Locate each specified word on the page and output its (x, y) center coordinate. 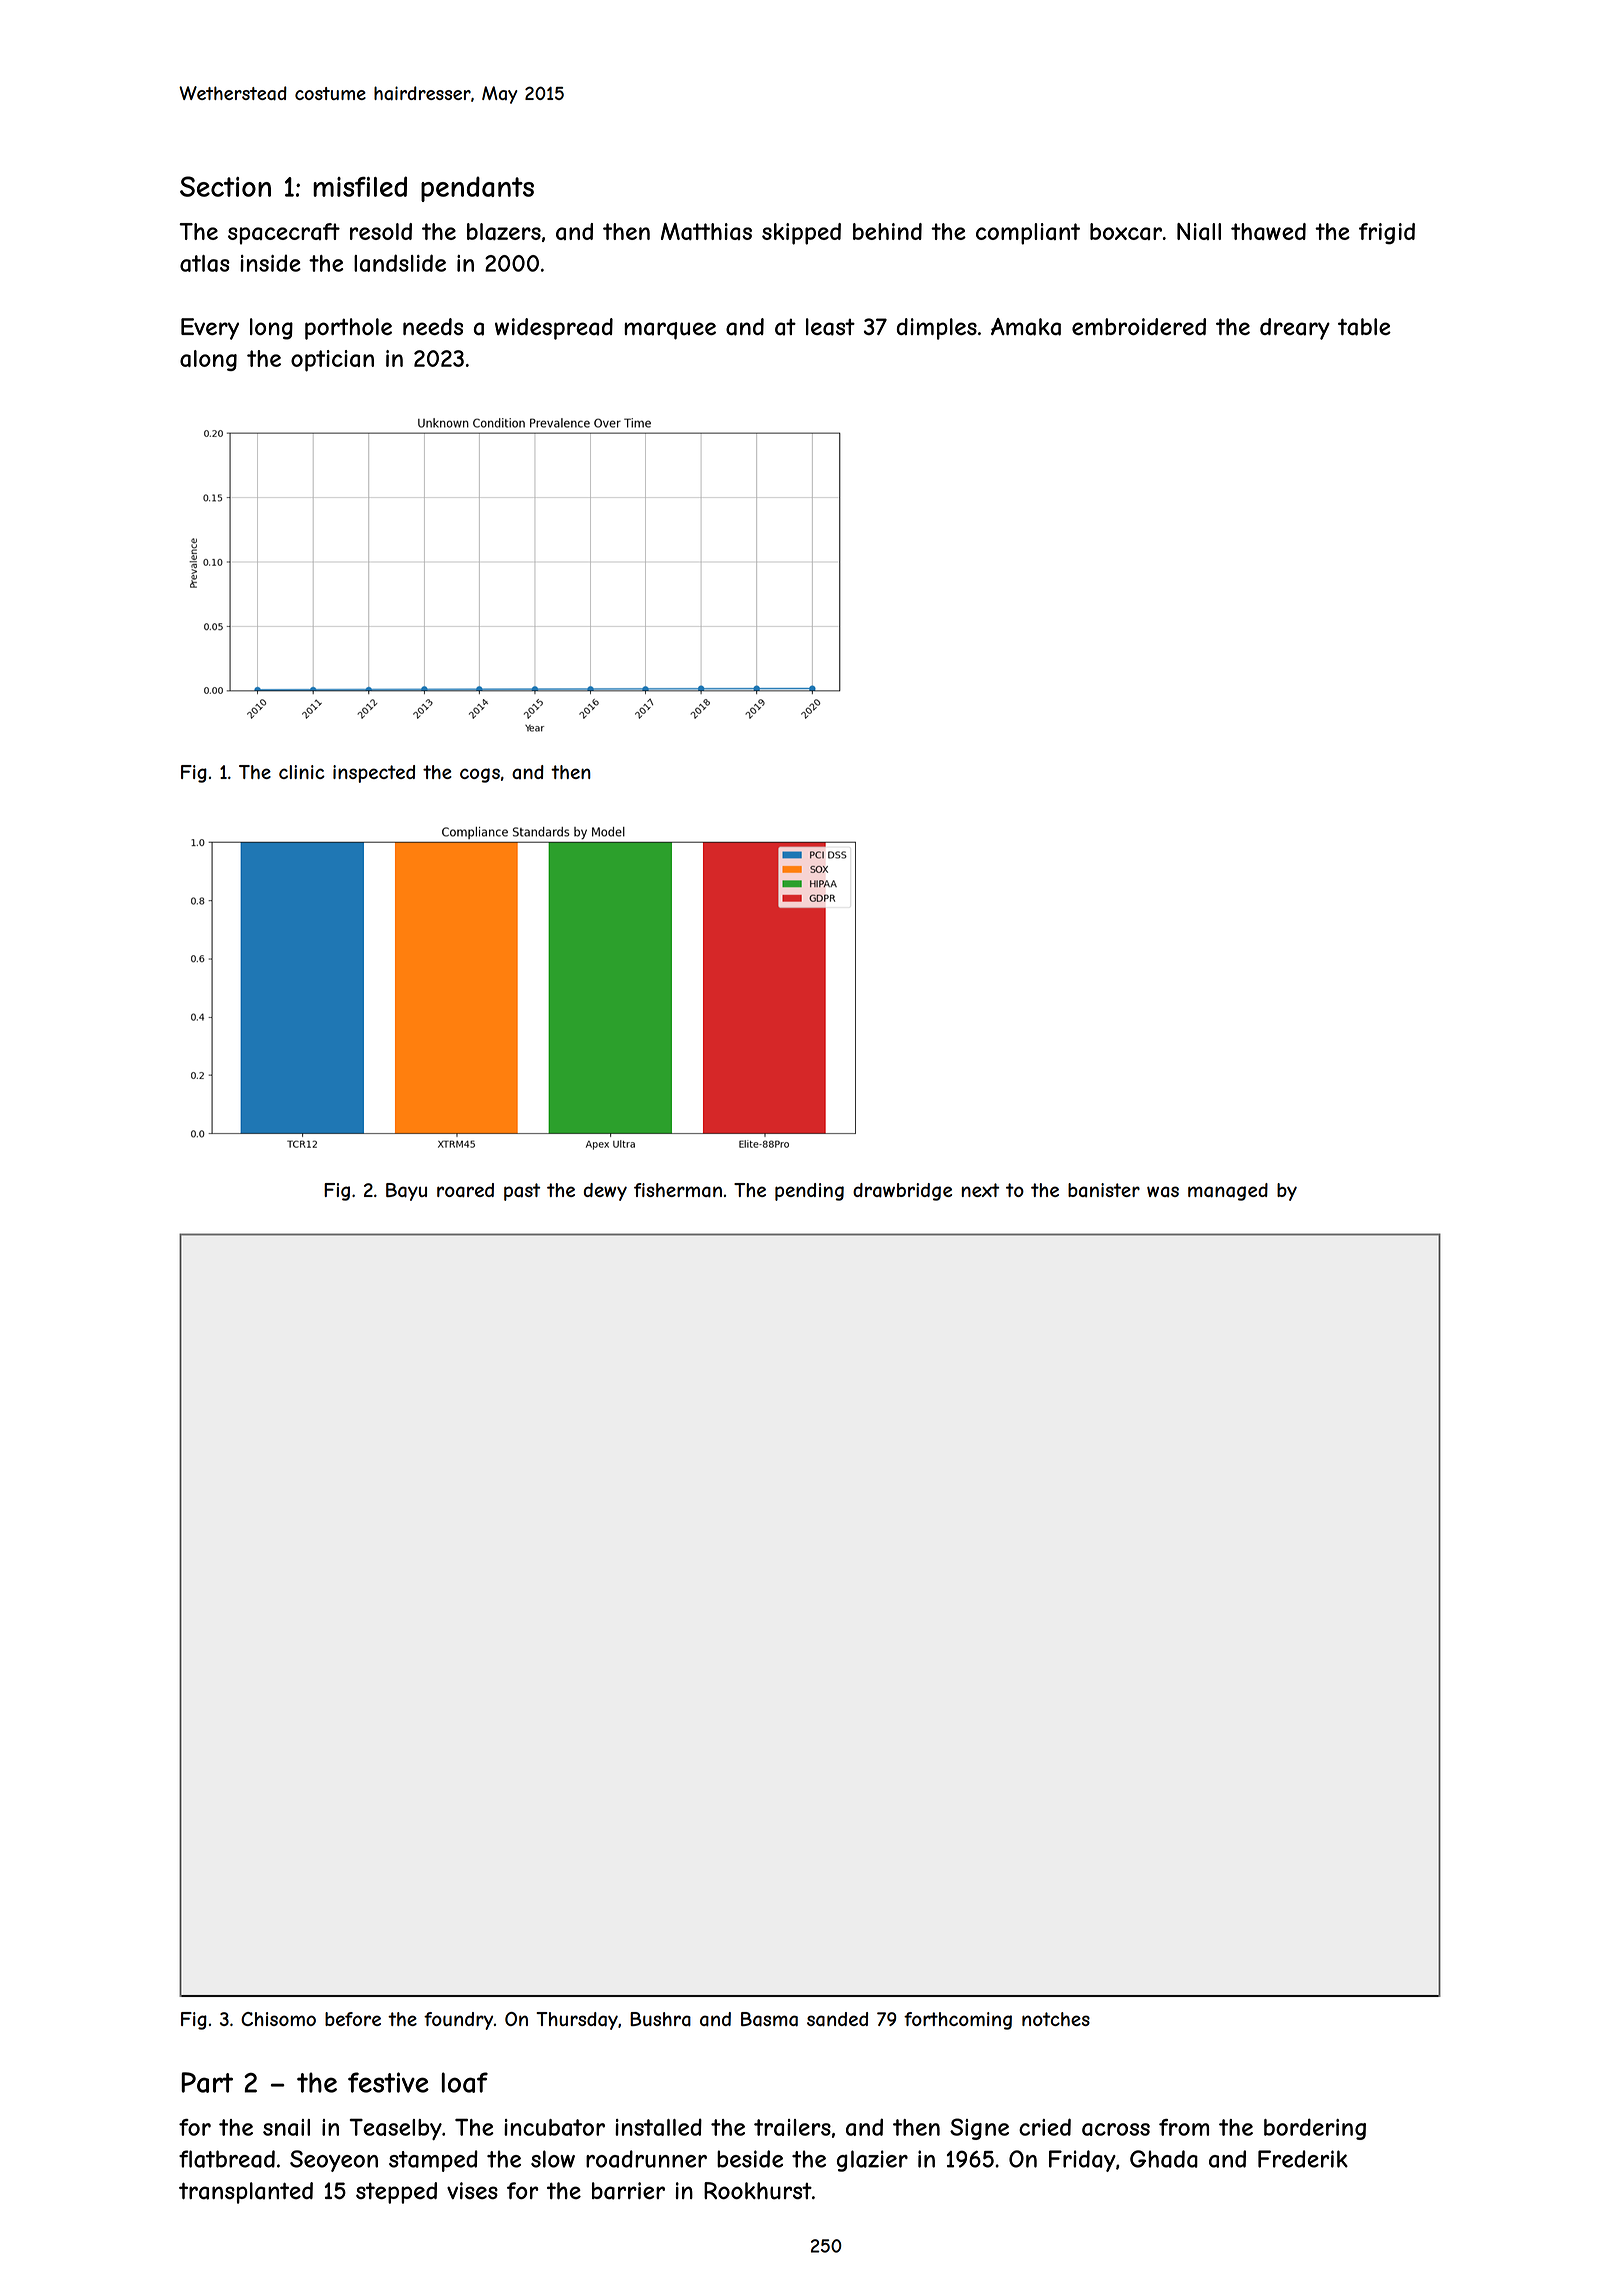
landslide (400, 263)
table (1364, 327)
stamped (433, 2161)
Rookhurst (758, 2191)
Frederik (1303, 2159)
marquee (670, 331)
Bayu (406, 1192)
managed (1228, 1192)
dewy (605, 1192)
